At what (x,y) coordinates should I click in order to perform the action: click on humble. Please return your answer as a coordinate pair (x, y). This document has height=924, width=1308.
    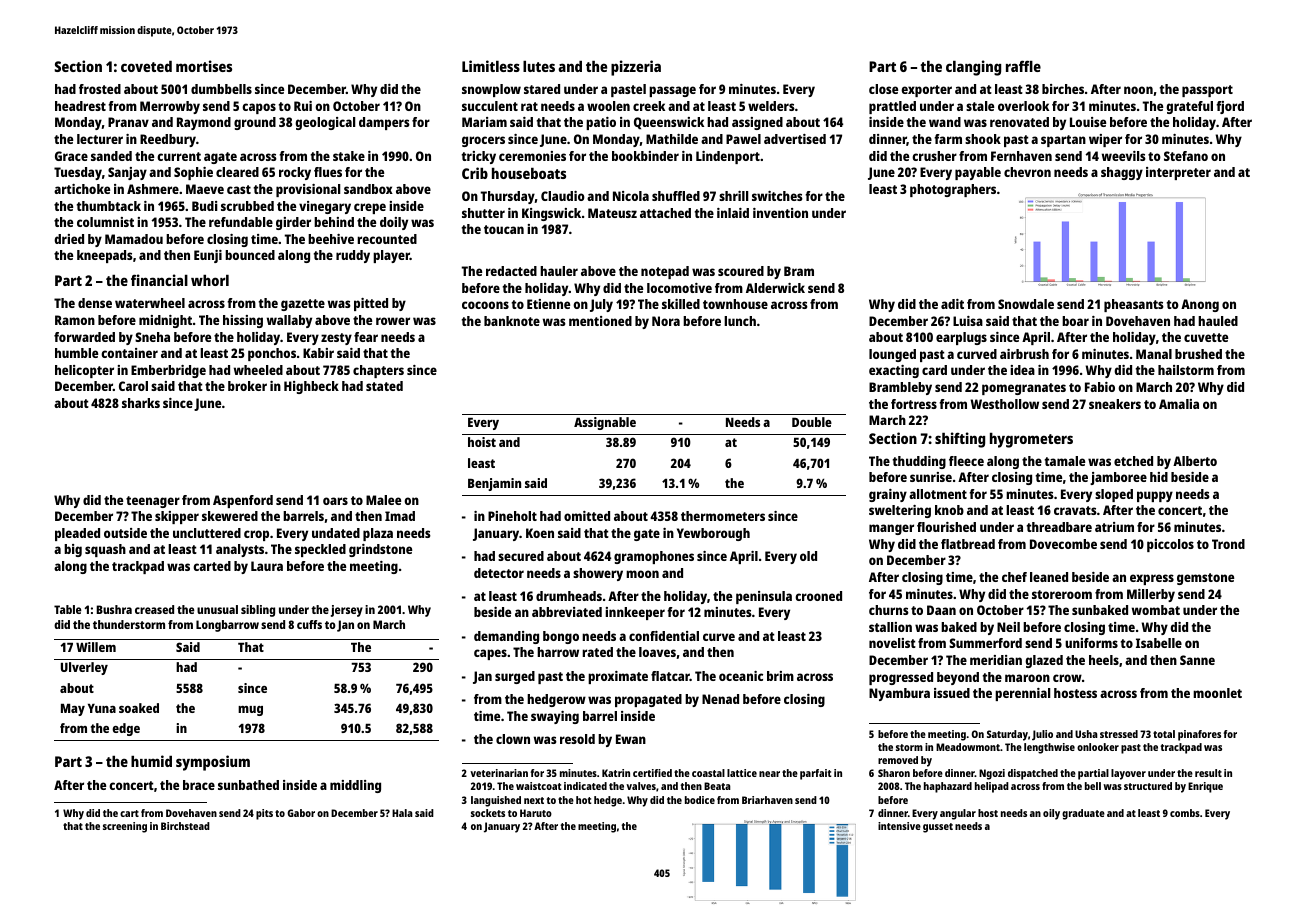
    Looking at the image, I should click on (76, 353).
